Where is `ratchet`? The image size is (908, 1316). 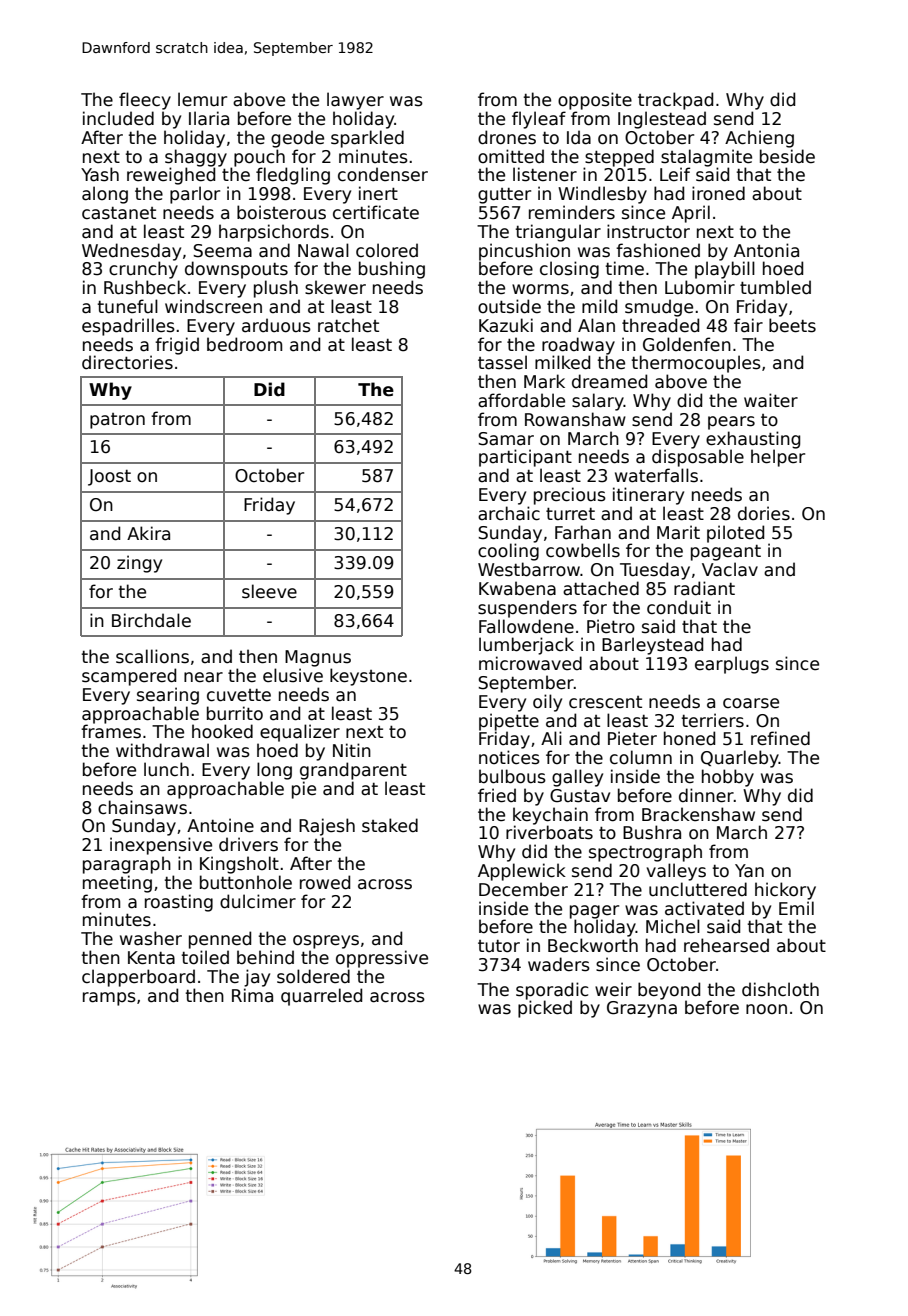
ratchet is located at coordinates (348, 325).
